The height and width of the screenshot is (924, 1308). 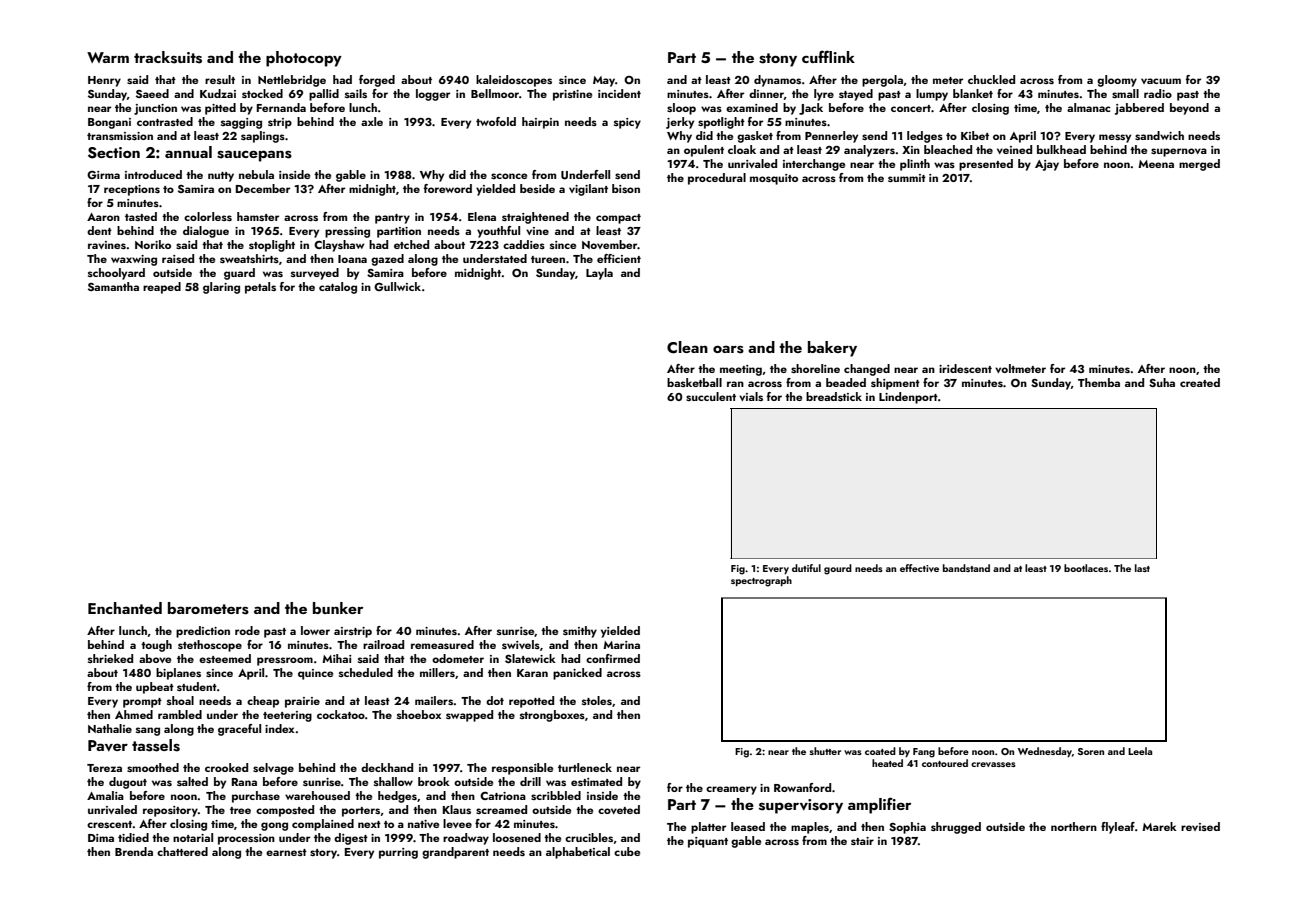 I want to click on Leela, so click(x=1140, y=751).
